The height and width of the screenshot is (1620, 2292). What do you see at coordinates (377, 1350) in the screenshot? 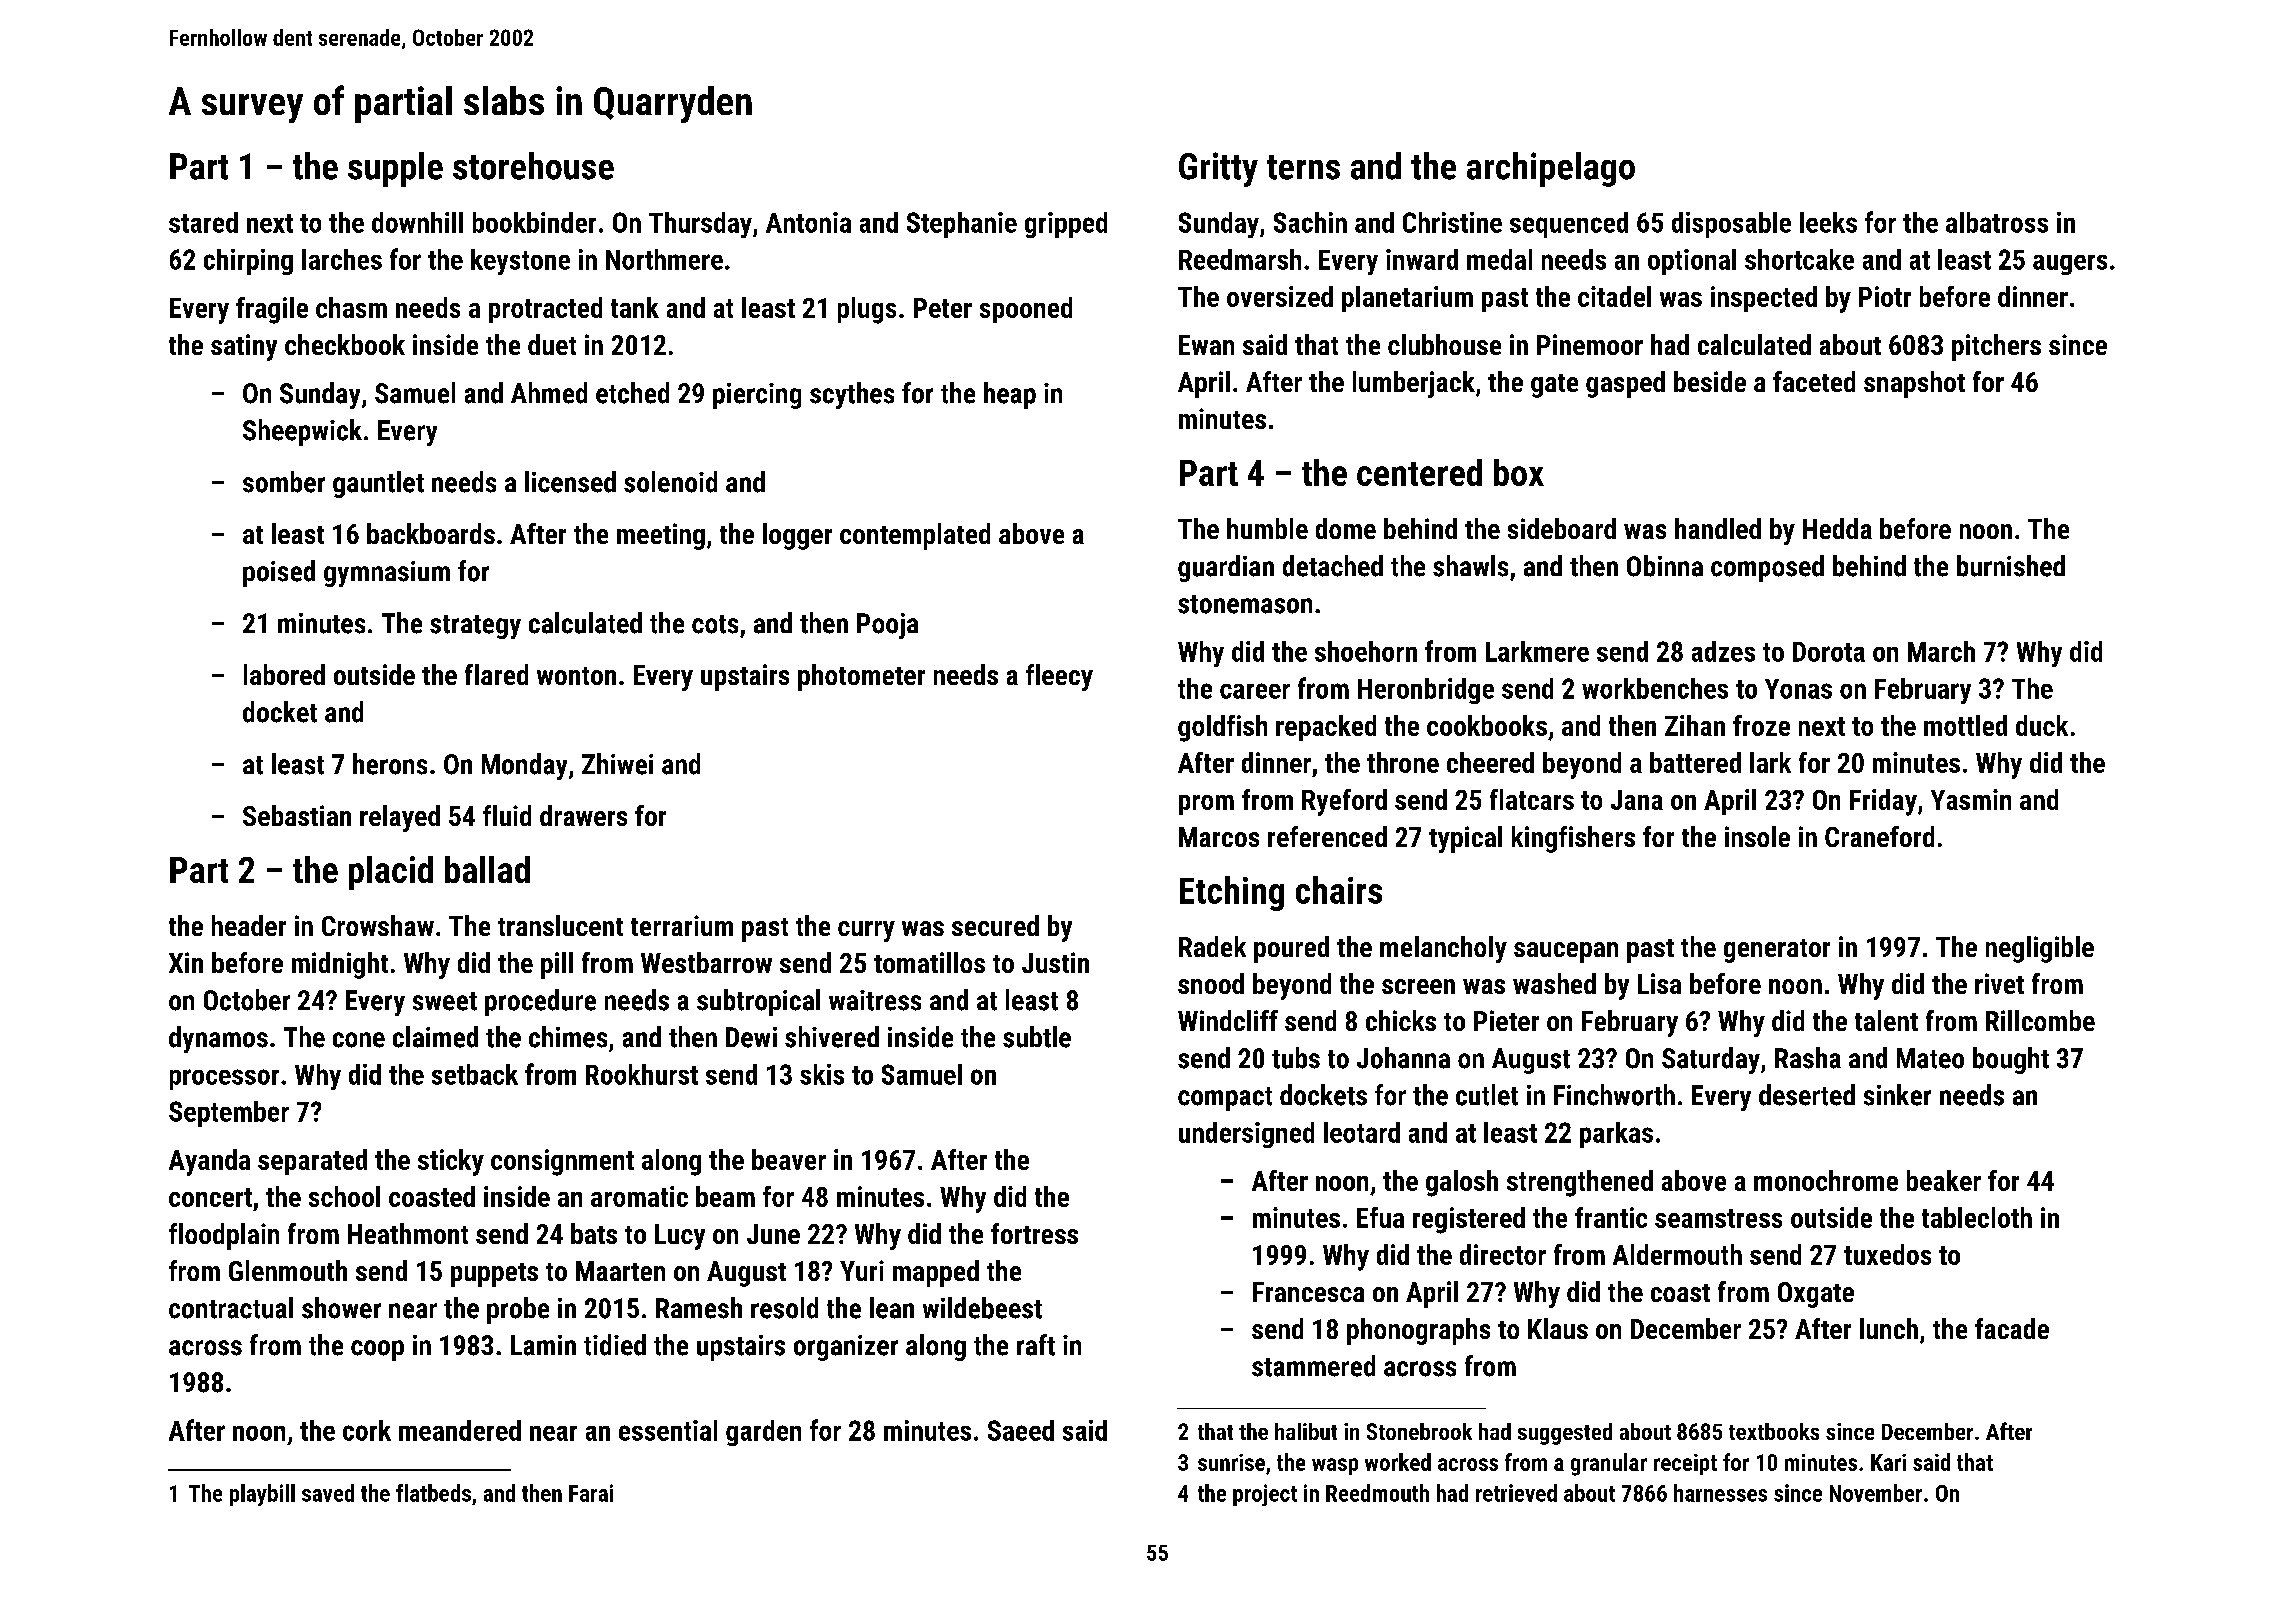
I see `coop` at bounding box center [377, 1350].
